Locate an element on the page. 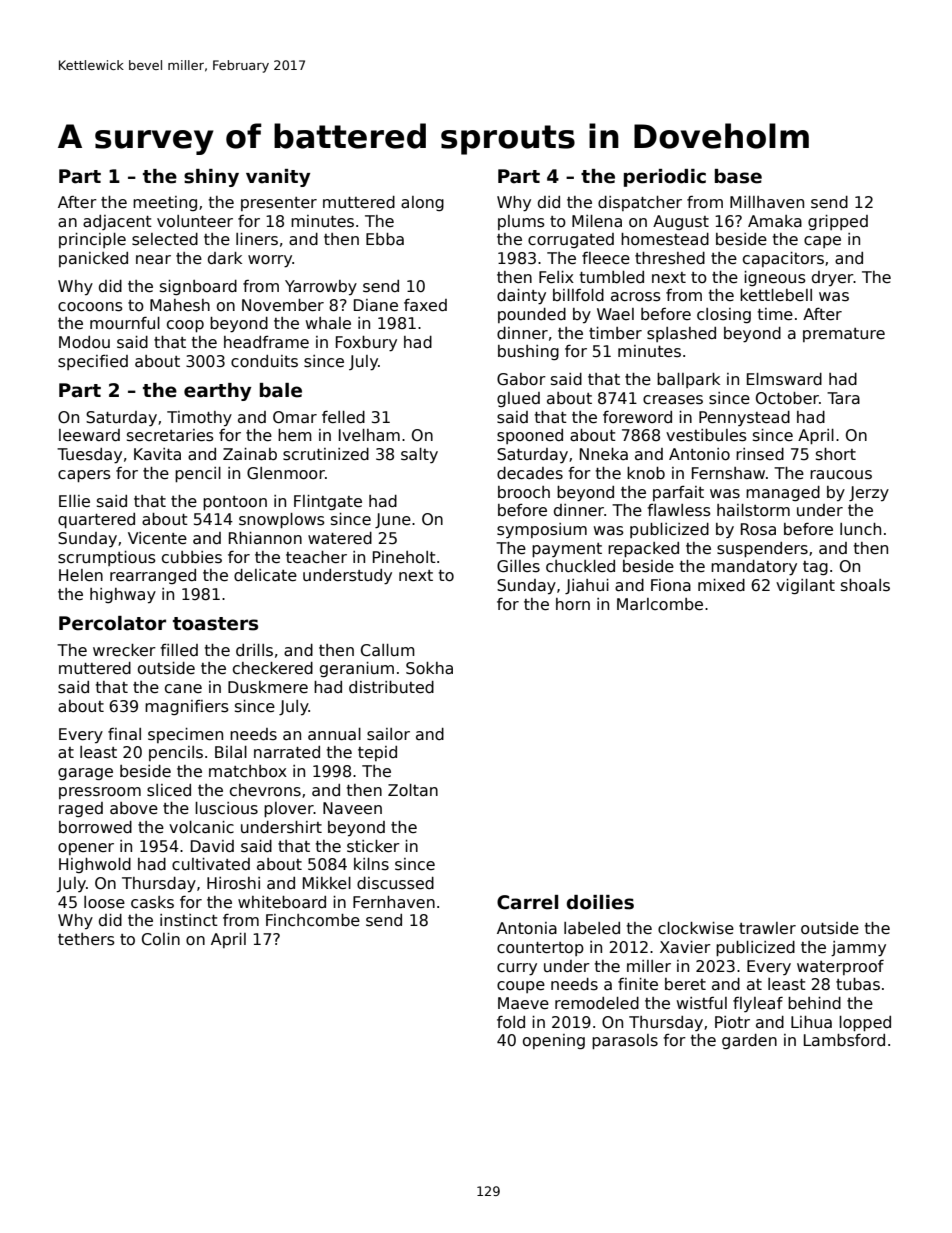 This page has height=1233, width=952. Milena is located at coordinates (597, 221).
